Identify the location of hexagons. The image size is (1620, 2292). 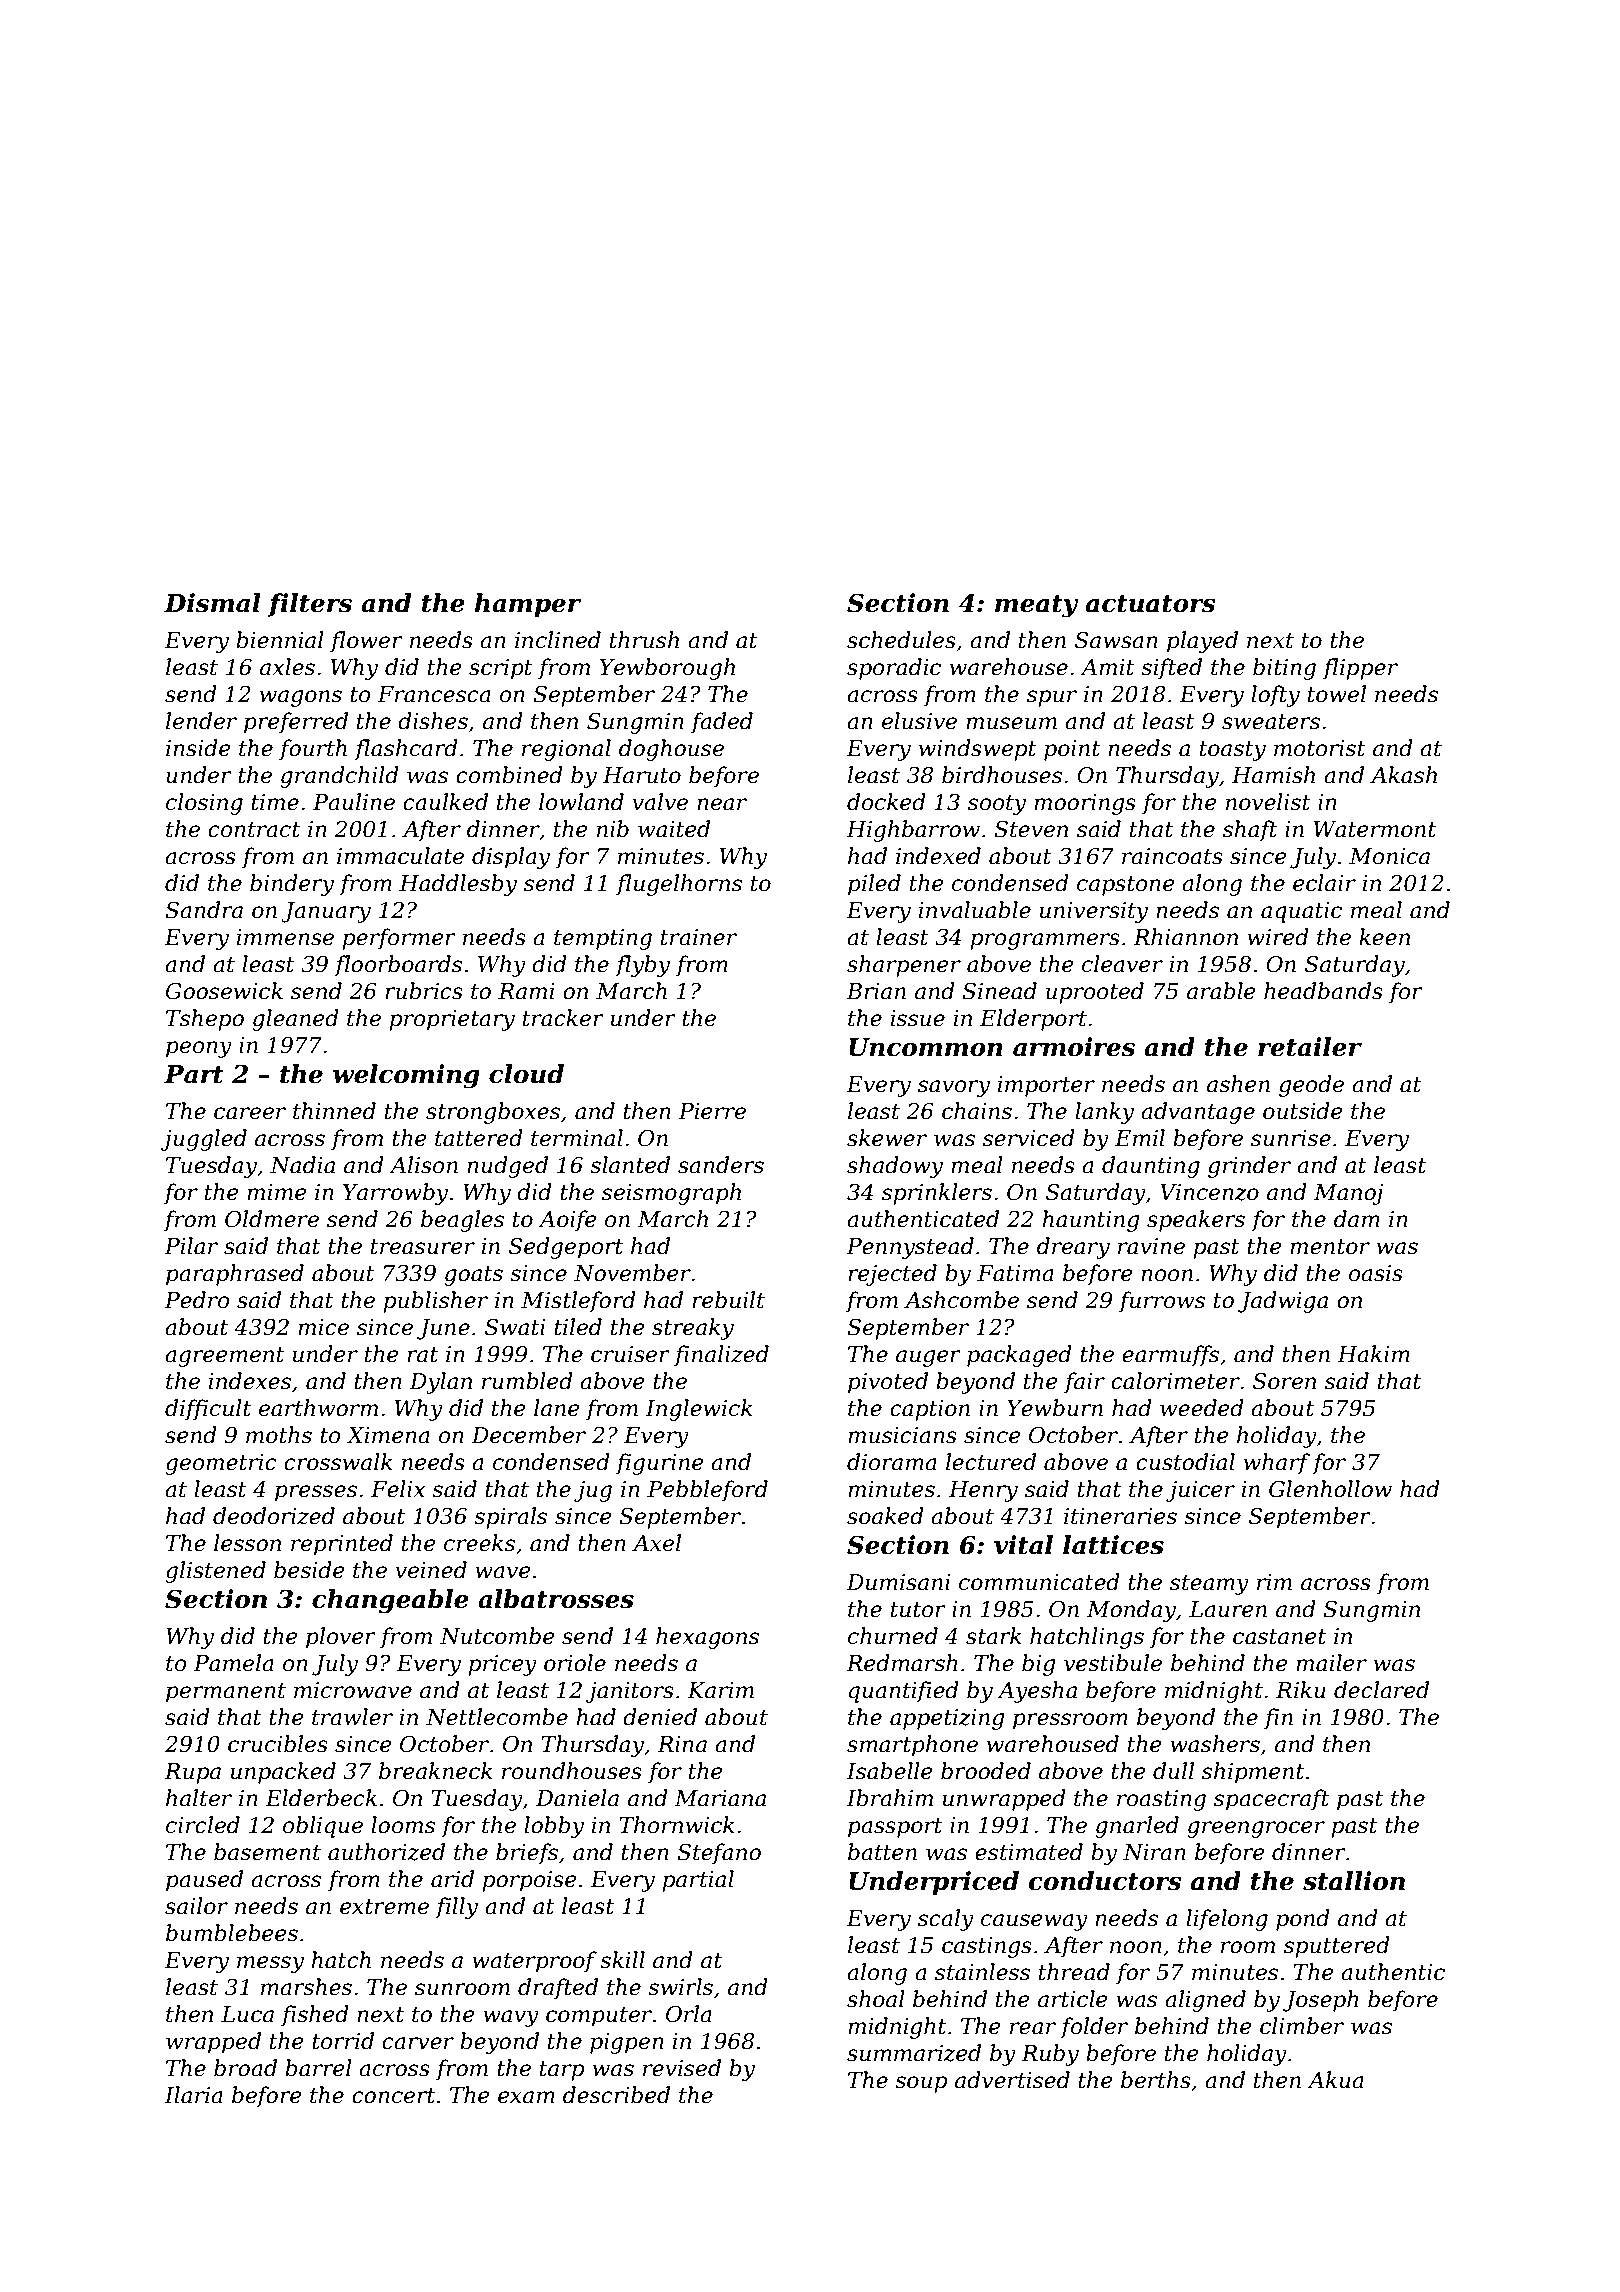
(707, 1638).
